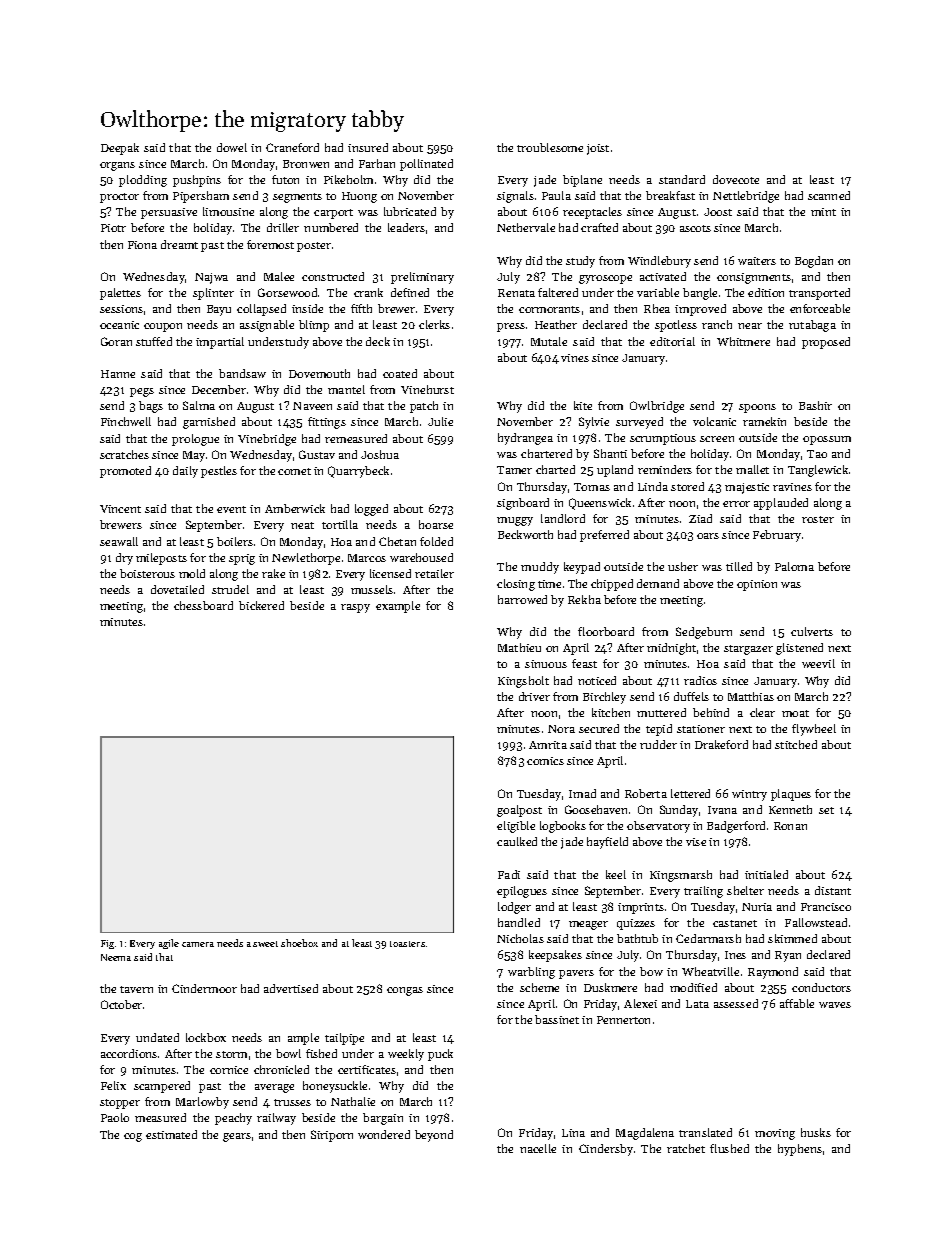 The image size is (952, 1233). I want to click on standard, so click(682, 179).
